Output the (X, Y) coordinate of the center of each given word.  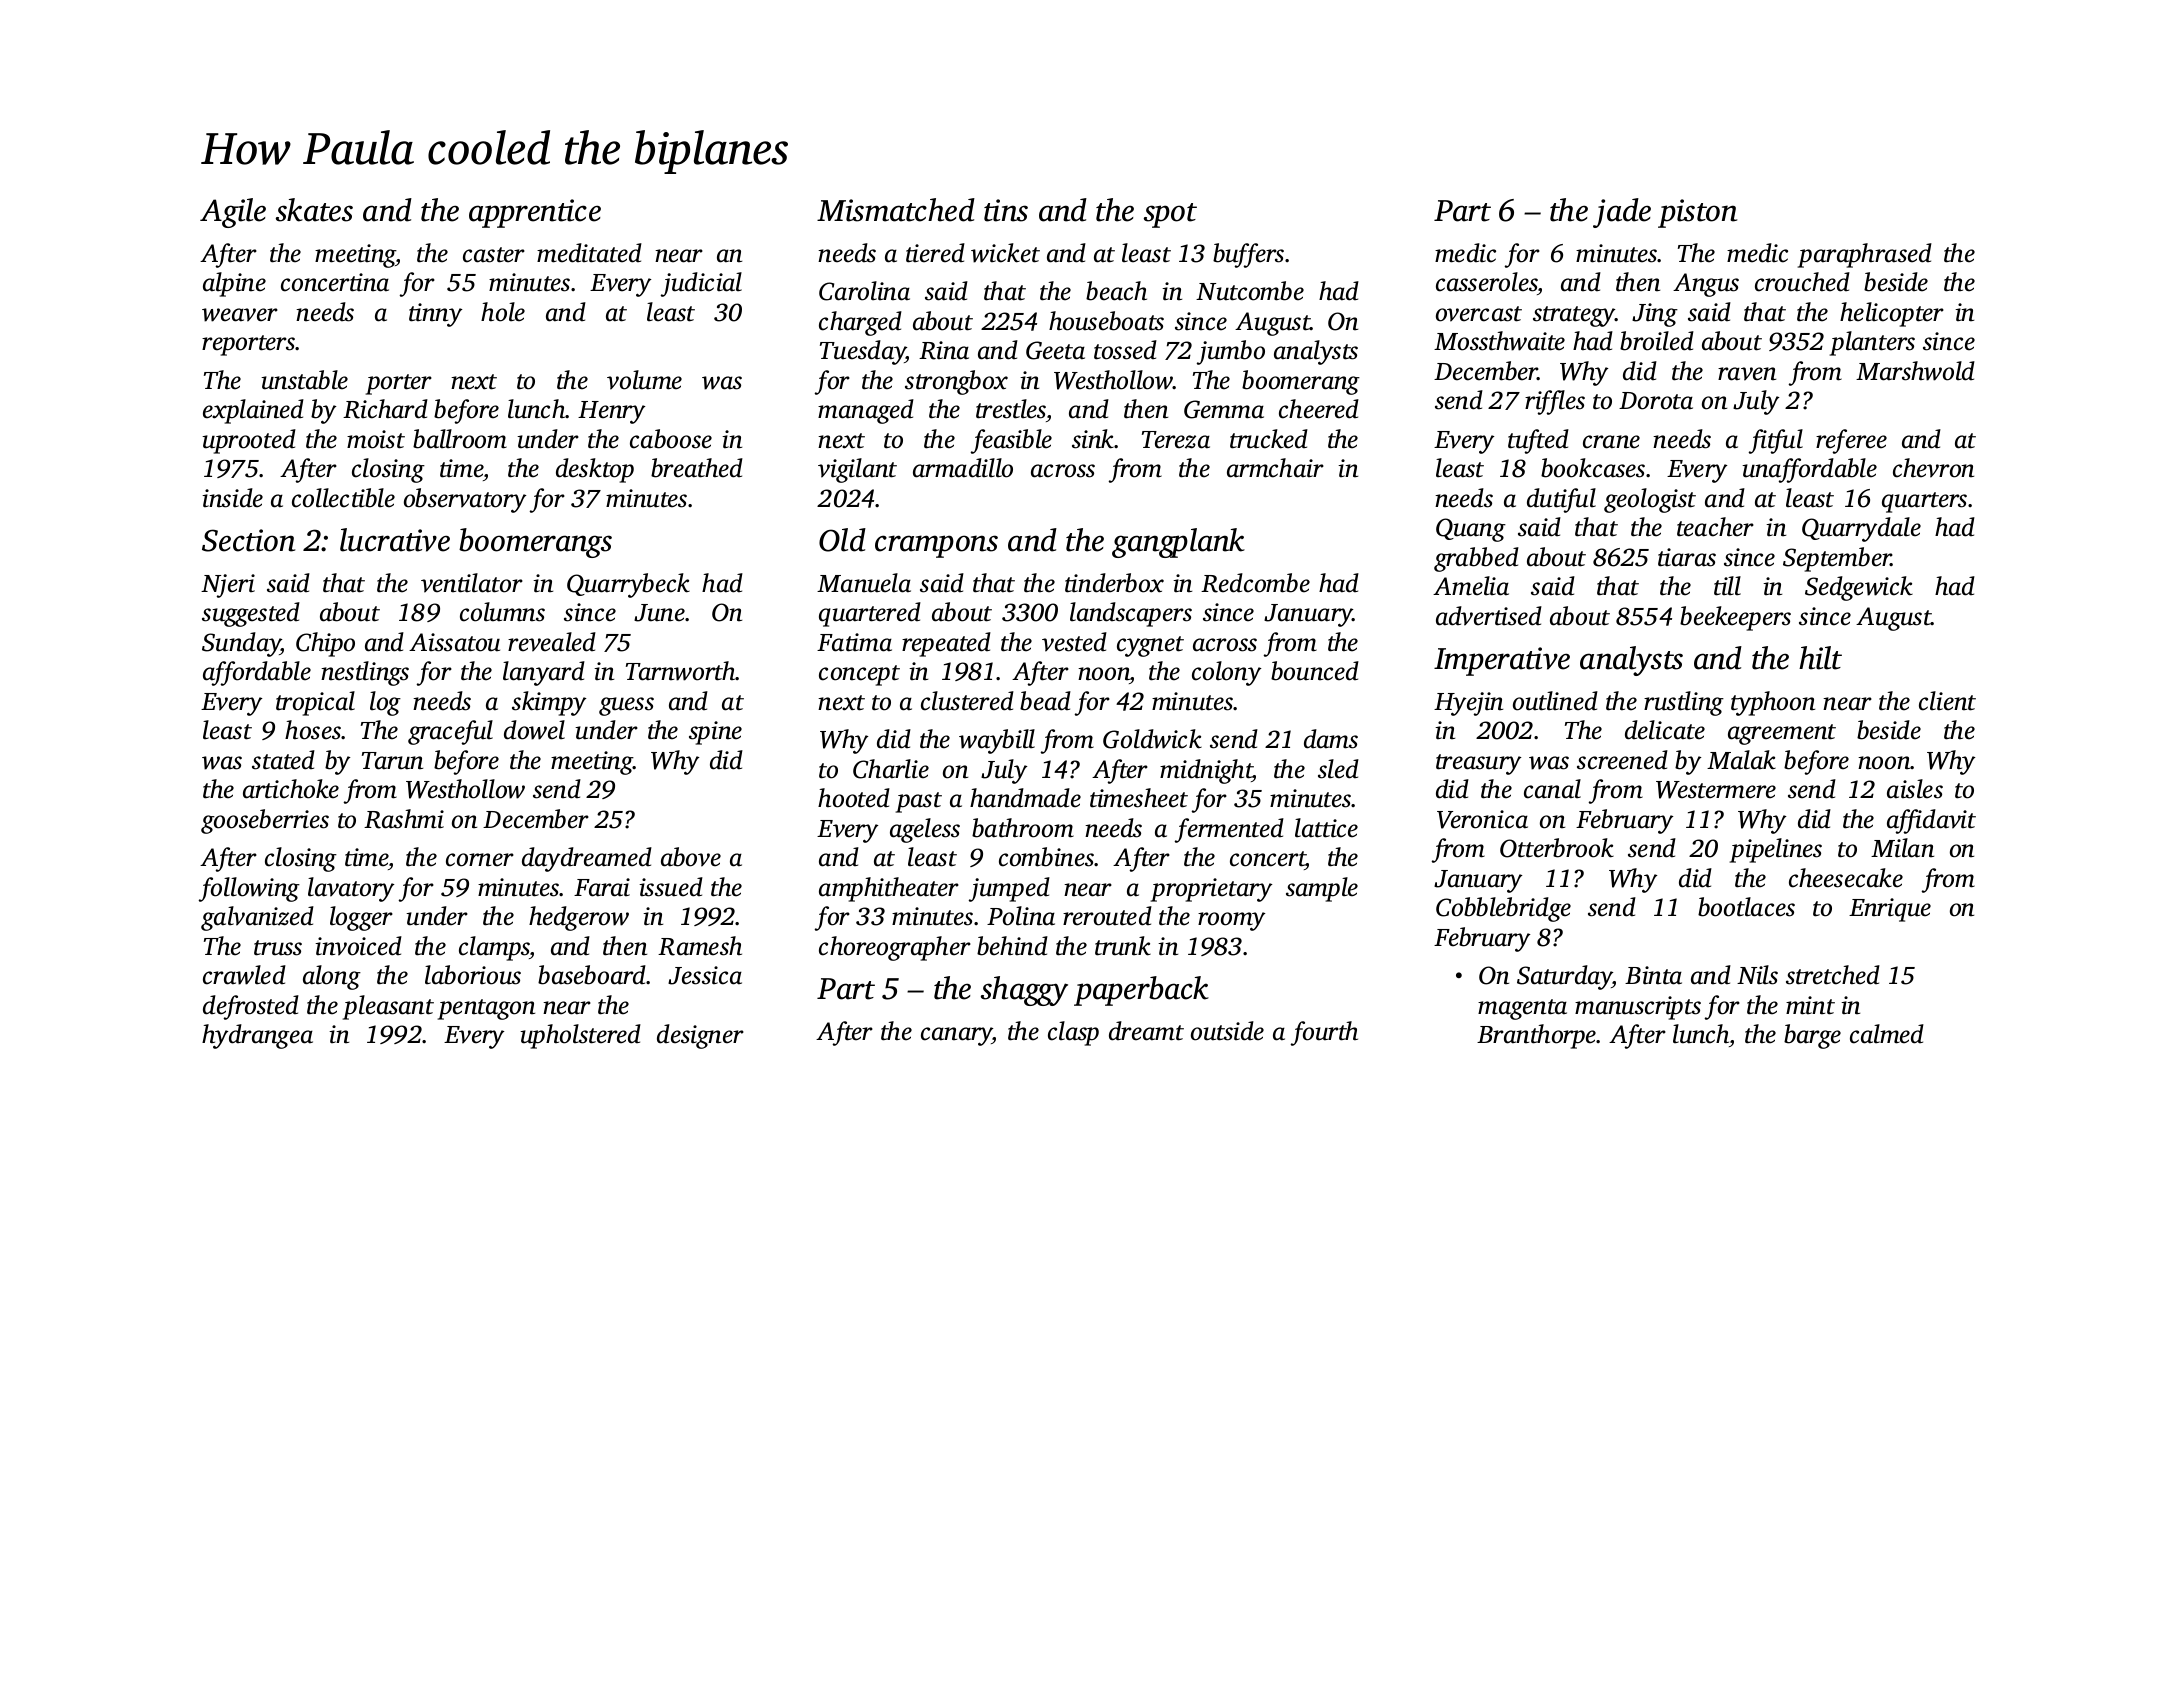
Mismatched (896, 210)
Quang (1471, 530)
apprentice (535, 213)
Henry (611, 412)
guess (626, 706)
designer (700, 1036)
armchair (1275, 468)
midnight (1206, 771)
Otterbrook (1557, 848)
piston (1697, 213)
